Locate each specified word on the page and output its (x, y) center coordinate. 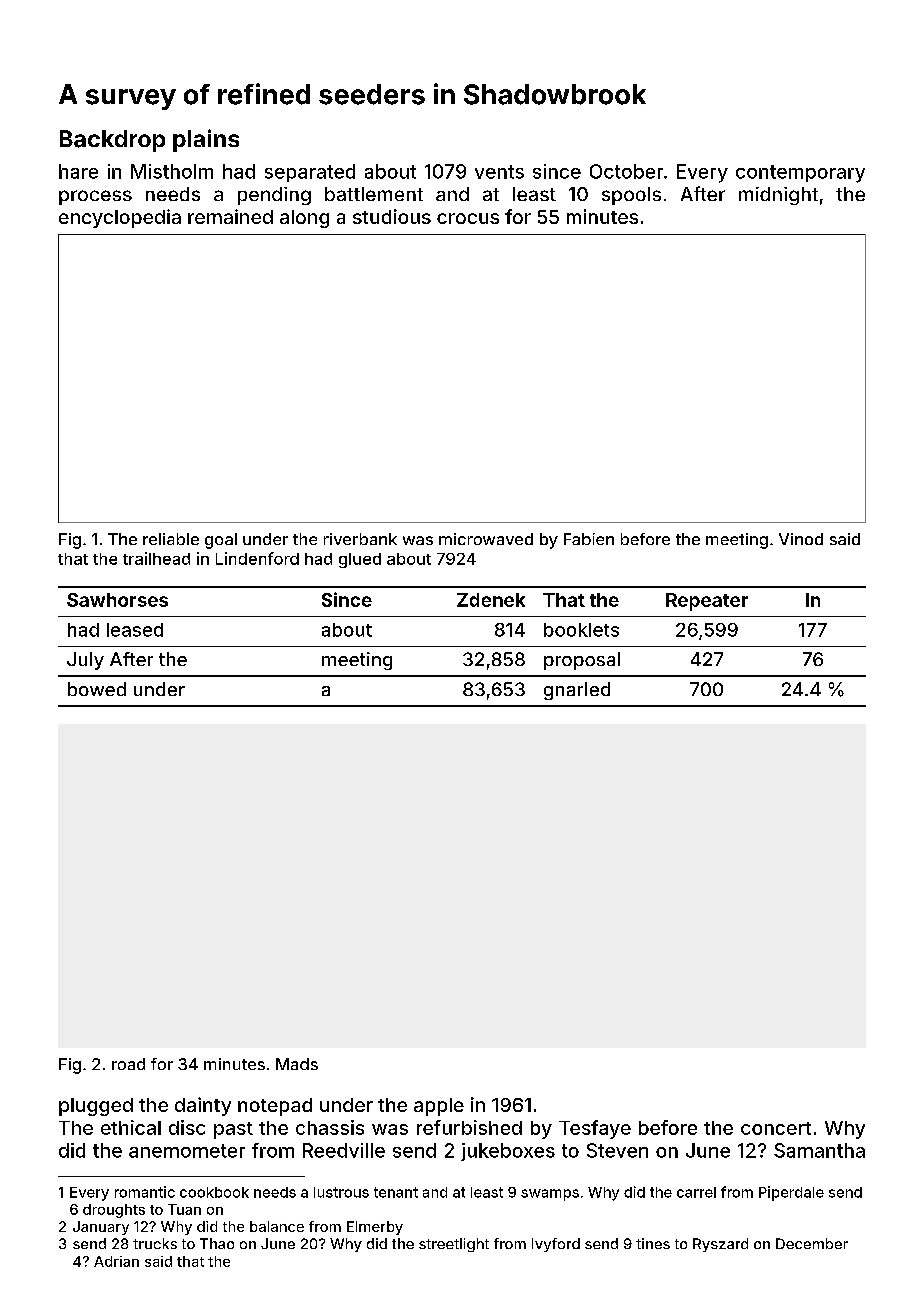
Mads (297, 1064)
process (95, 197)
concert (776, 1128)
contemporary (800, 174)
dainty (203, 1106)
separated (310, 173)
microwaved (486, 539)
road (128, 1064)
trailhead (156, 558)
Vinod (801, 539)
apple (439, 1107)
